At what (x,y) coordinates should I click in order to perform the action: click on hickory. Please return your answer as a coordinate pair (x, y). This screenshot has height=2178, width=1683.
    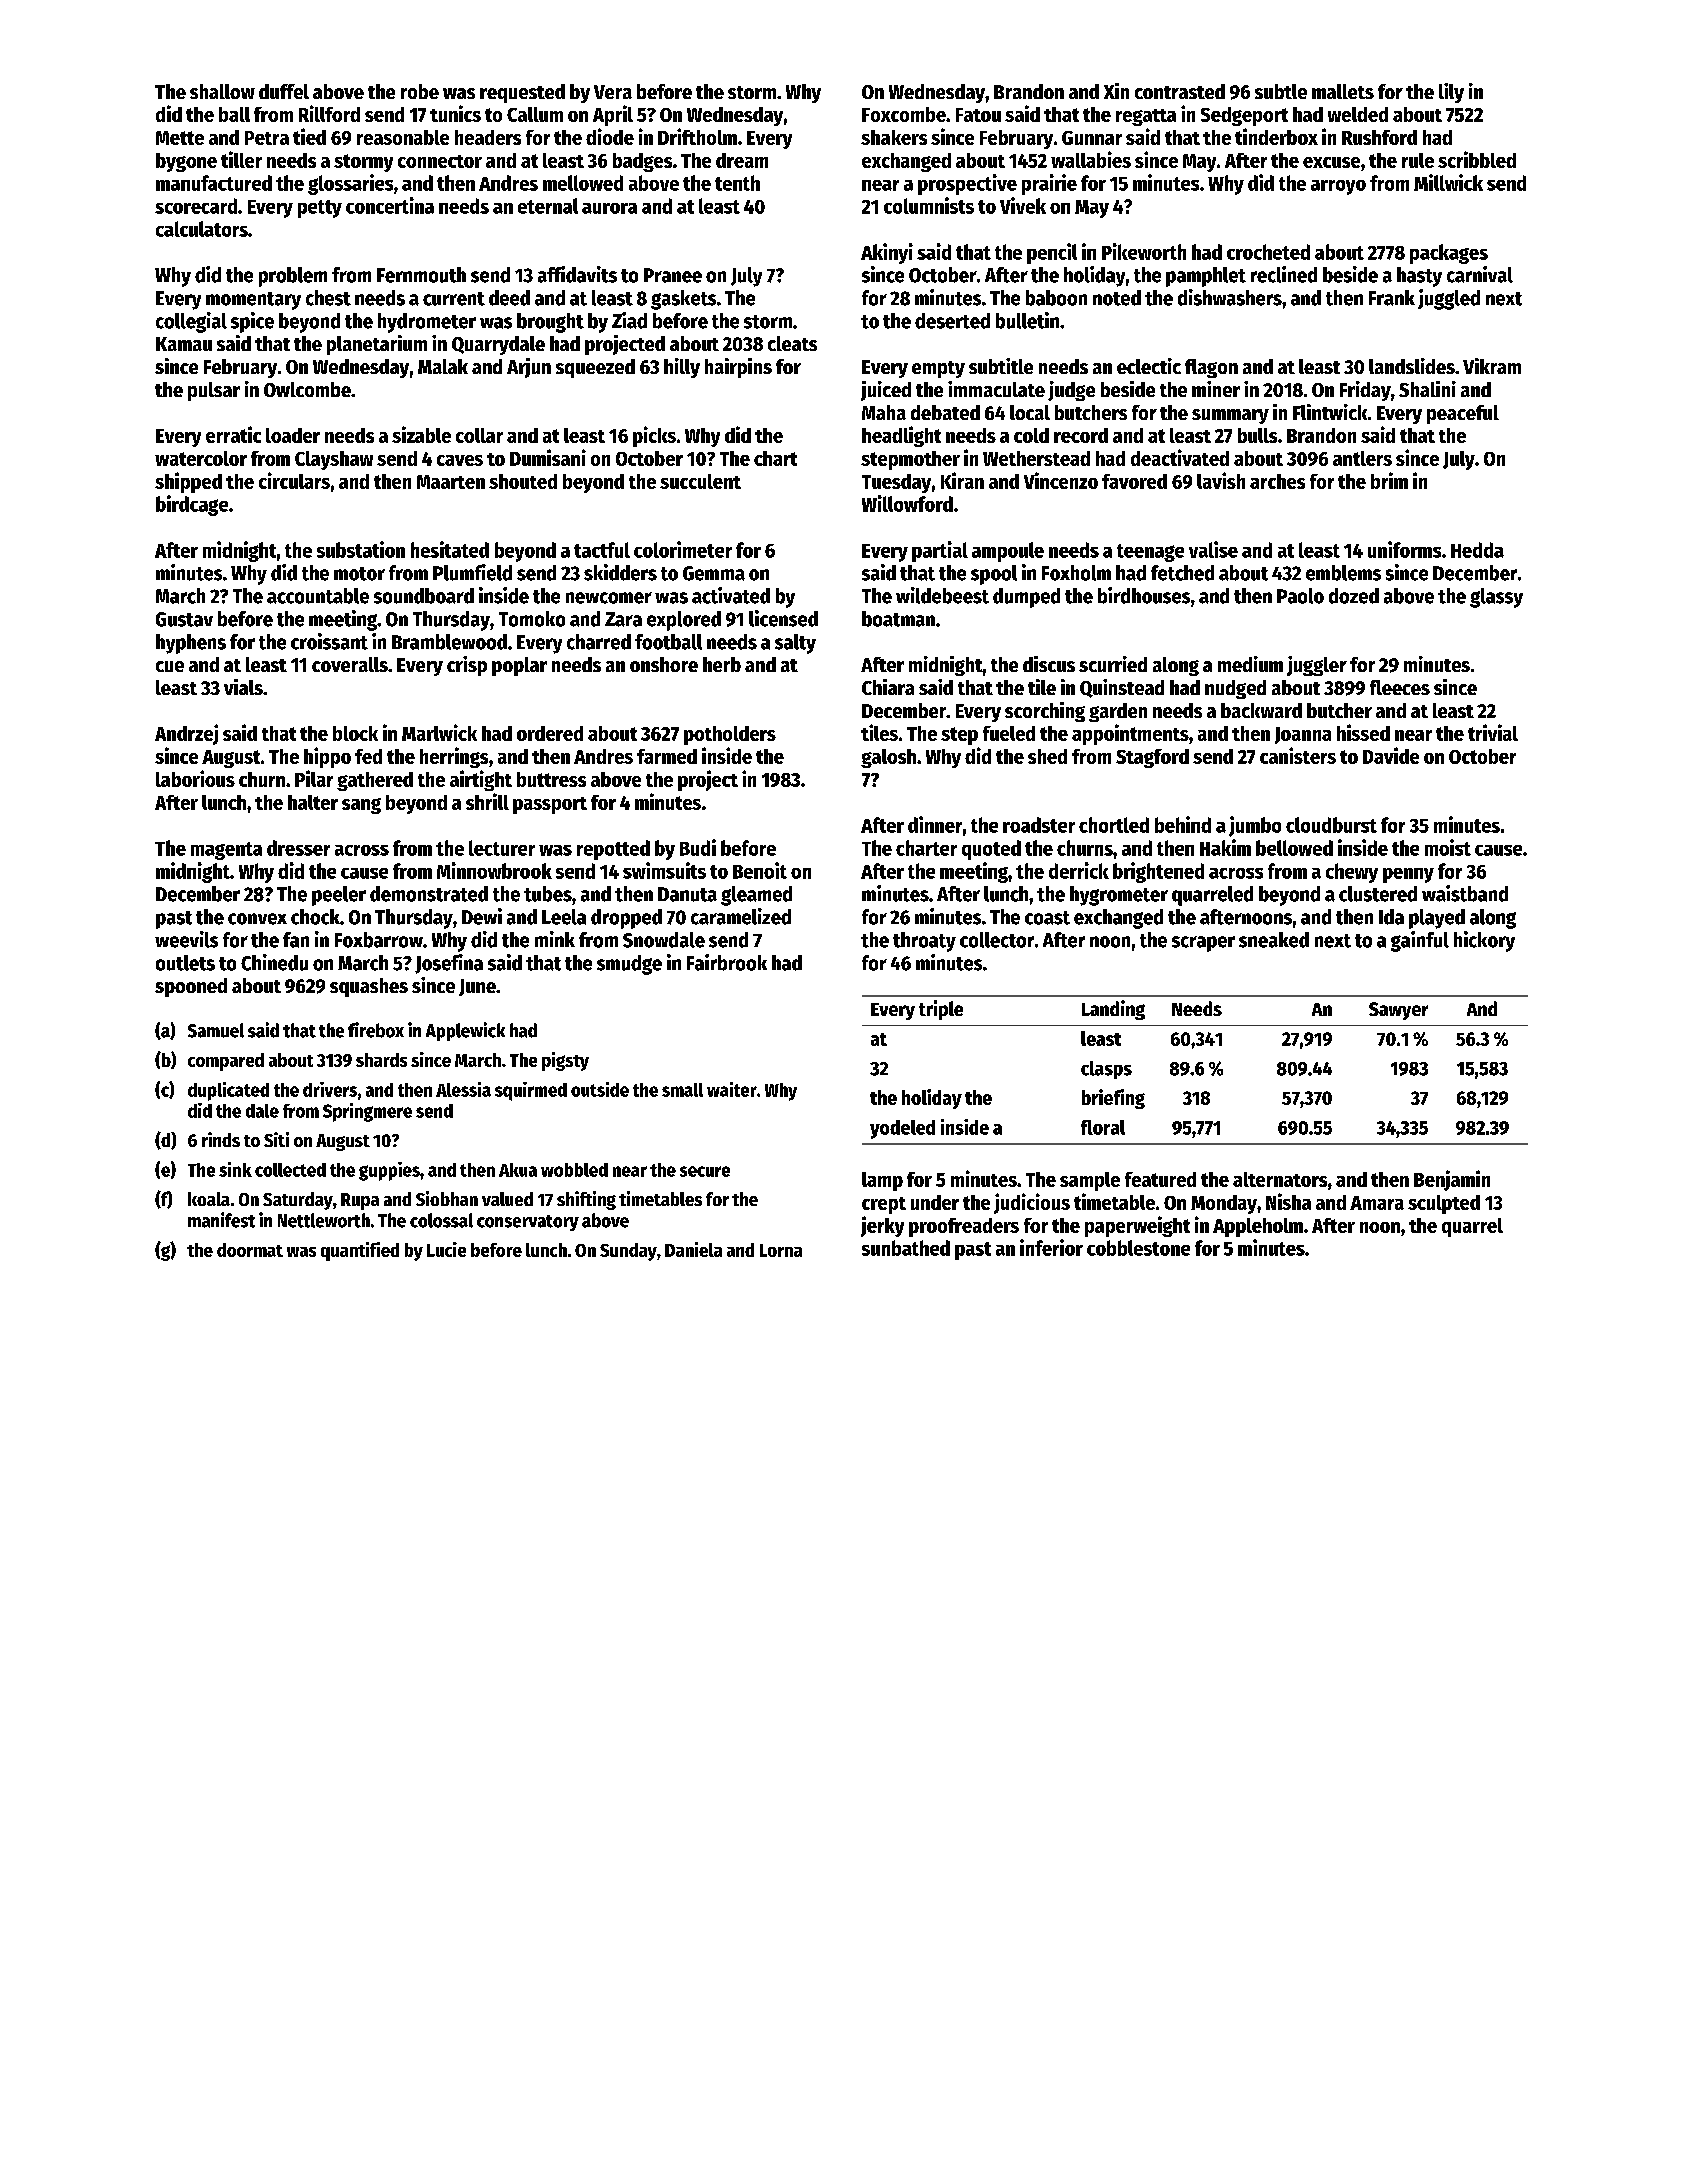
    Looking at the image, I should click on (1484, 941).
